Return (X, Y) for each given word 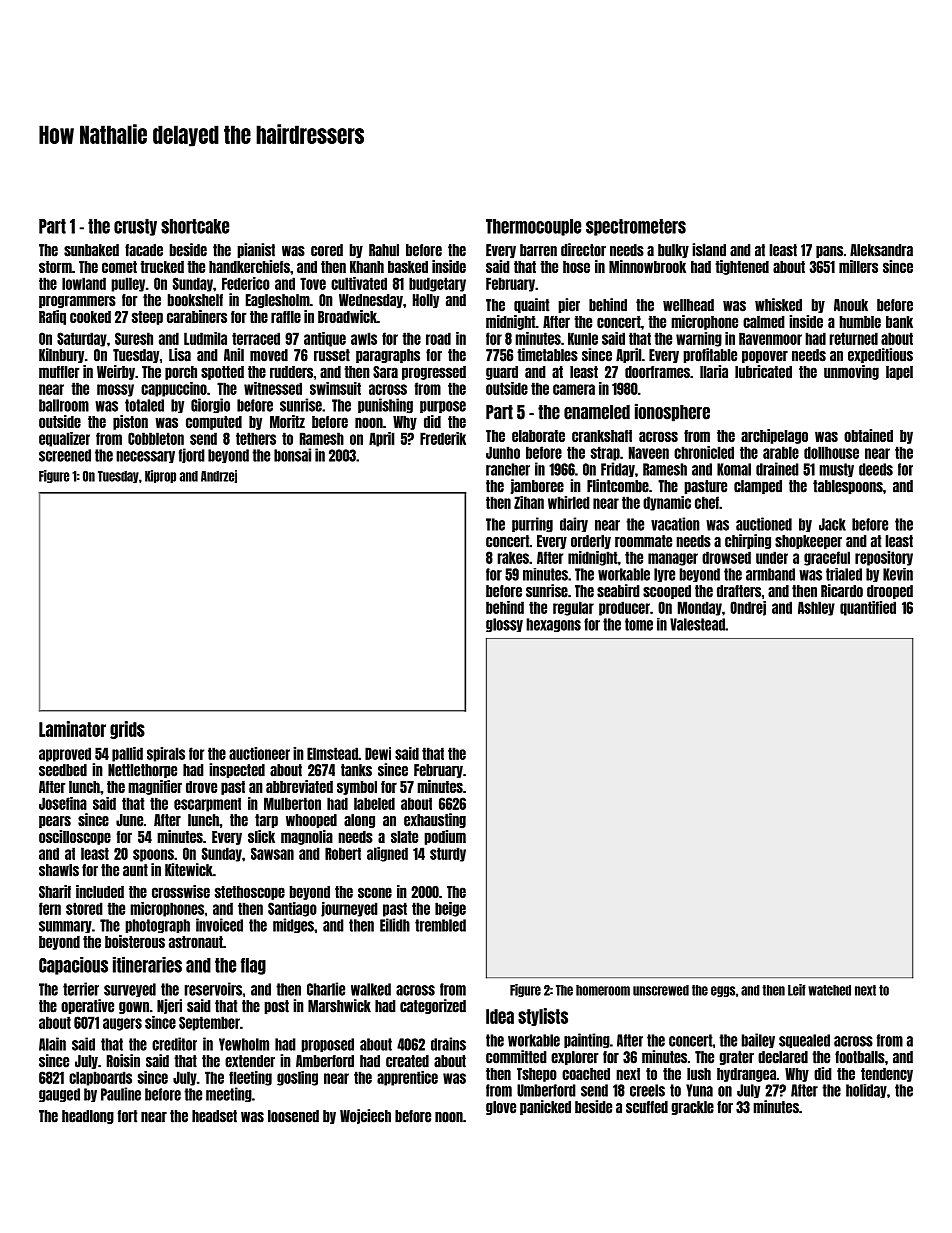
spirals (166, 754)
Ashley (816, 608)
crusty (135, 227)
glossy (504, 625)
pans (829, 252)
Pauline (121, 1094)
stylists (543, 1017)
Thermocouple (533, 227)
